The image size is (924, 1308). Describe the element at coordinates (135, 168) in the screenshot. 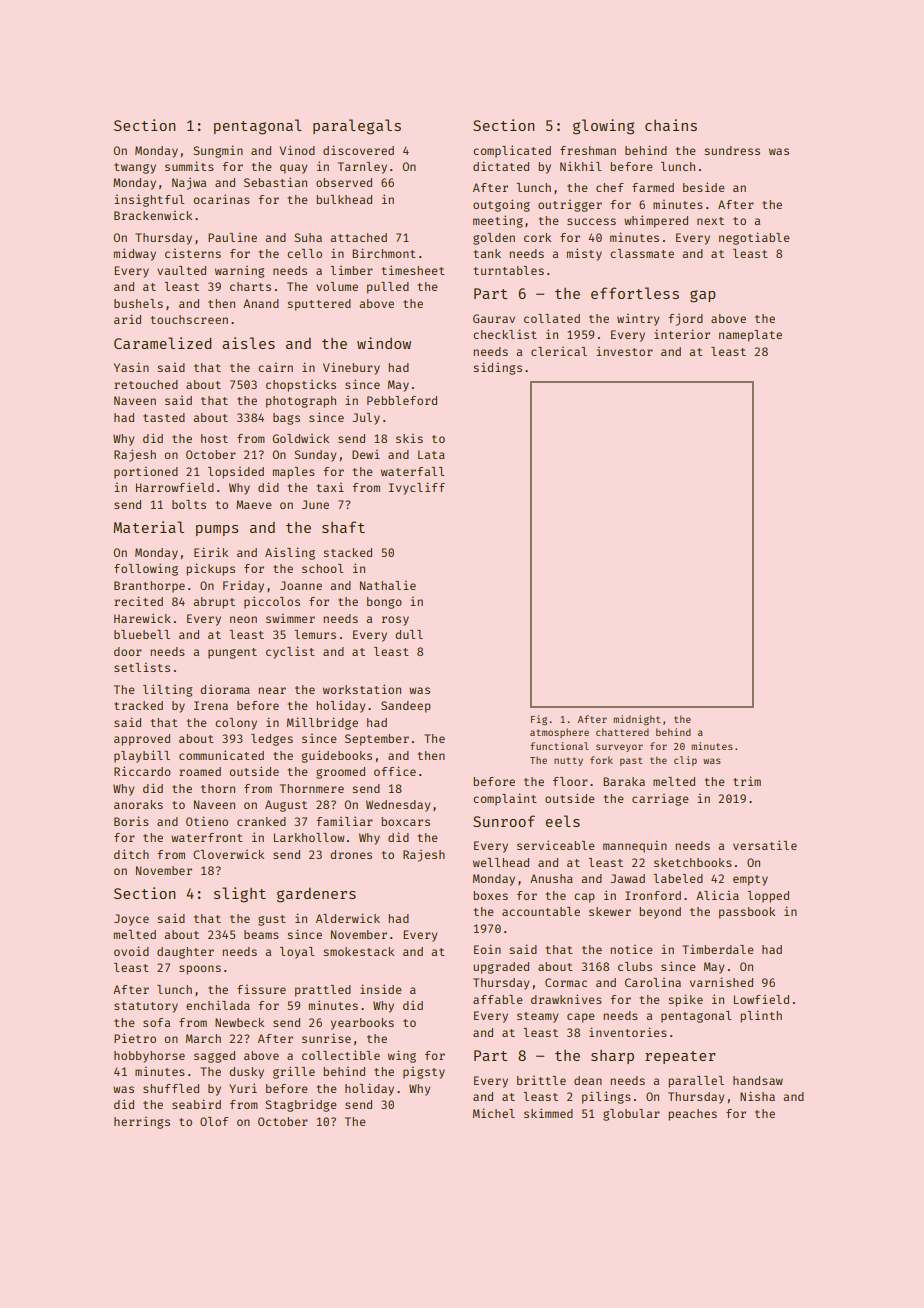

I see `twangy` at that location.
